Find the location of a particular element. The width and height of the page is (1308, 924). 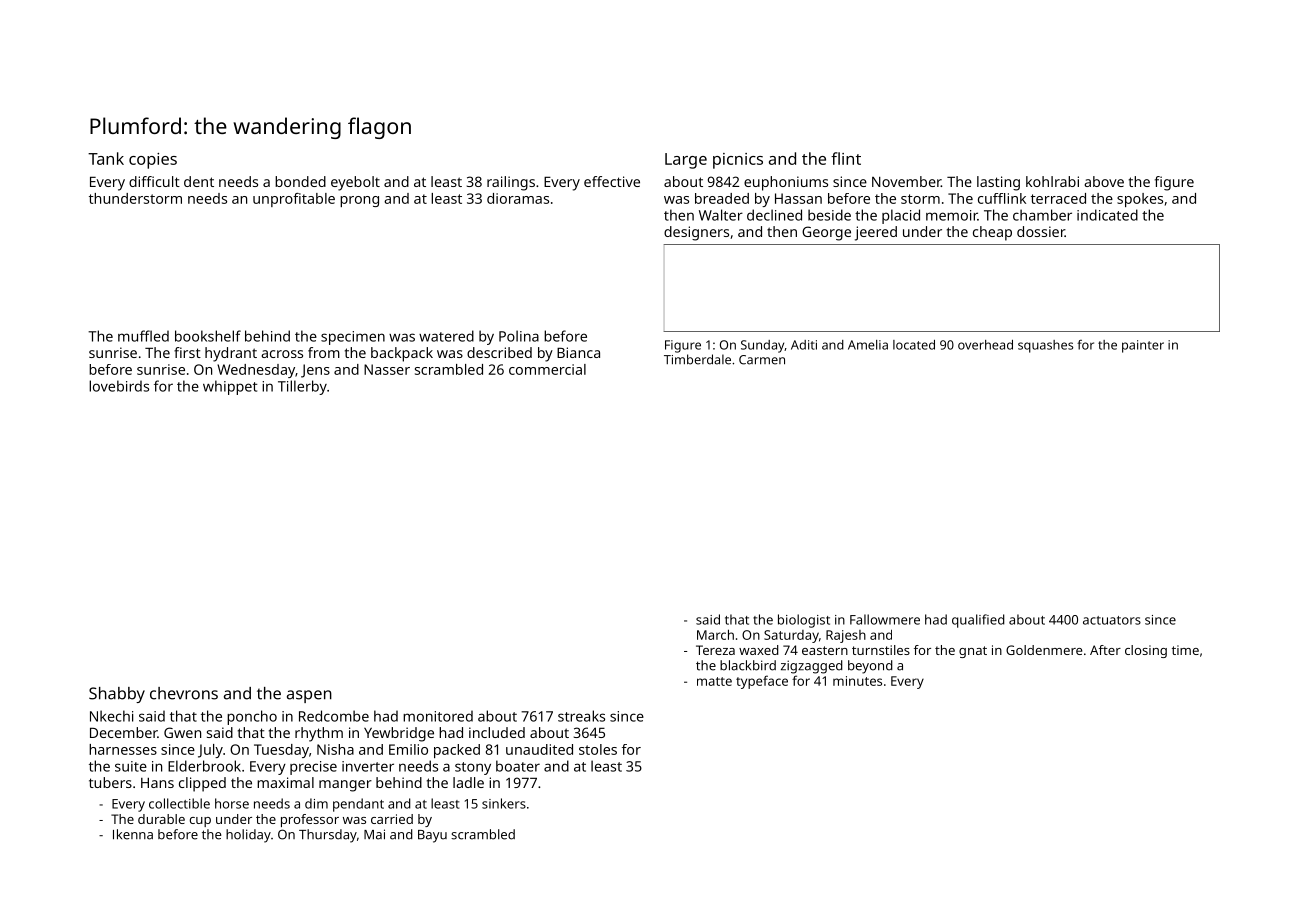

located is located at coordinates (914, 345).
